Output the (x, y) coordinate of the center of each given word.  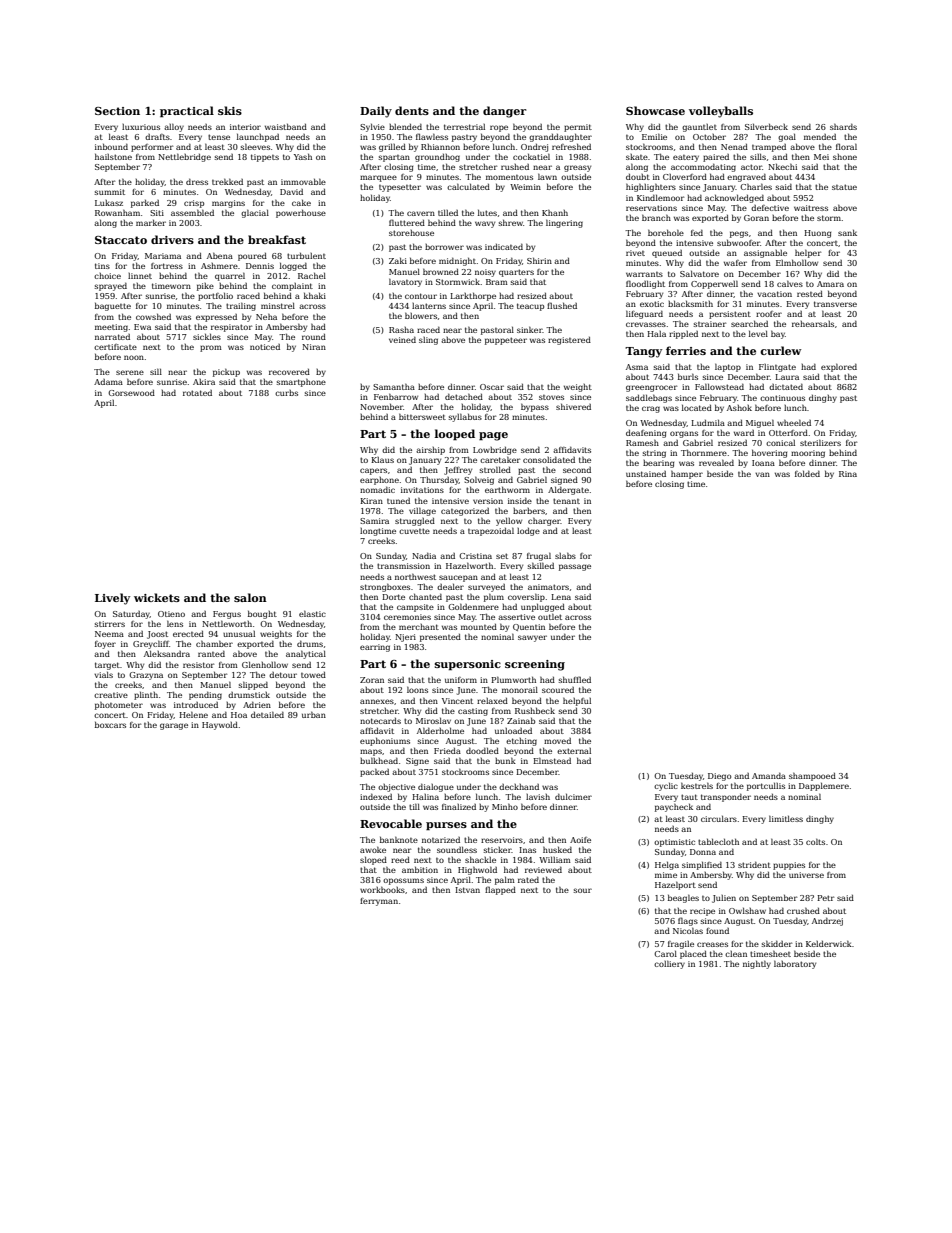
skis (230, 110)
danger (505, 112)
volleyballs (721, 112)
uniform (461, 680)
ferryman (379, 902)
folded (807, 473)
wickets (157, 597)
